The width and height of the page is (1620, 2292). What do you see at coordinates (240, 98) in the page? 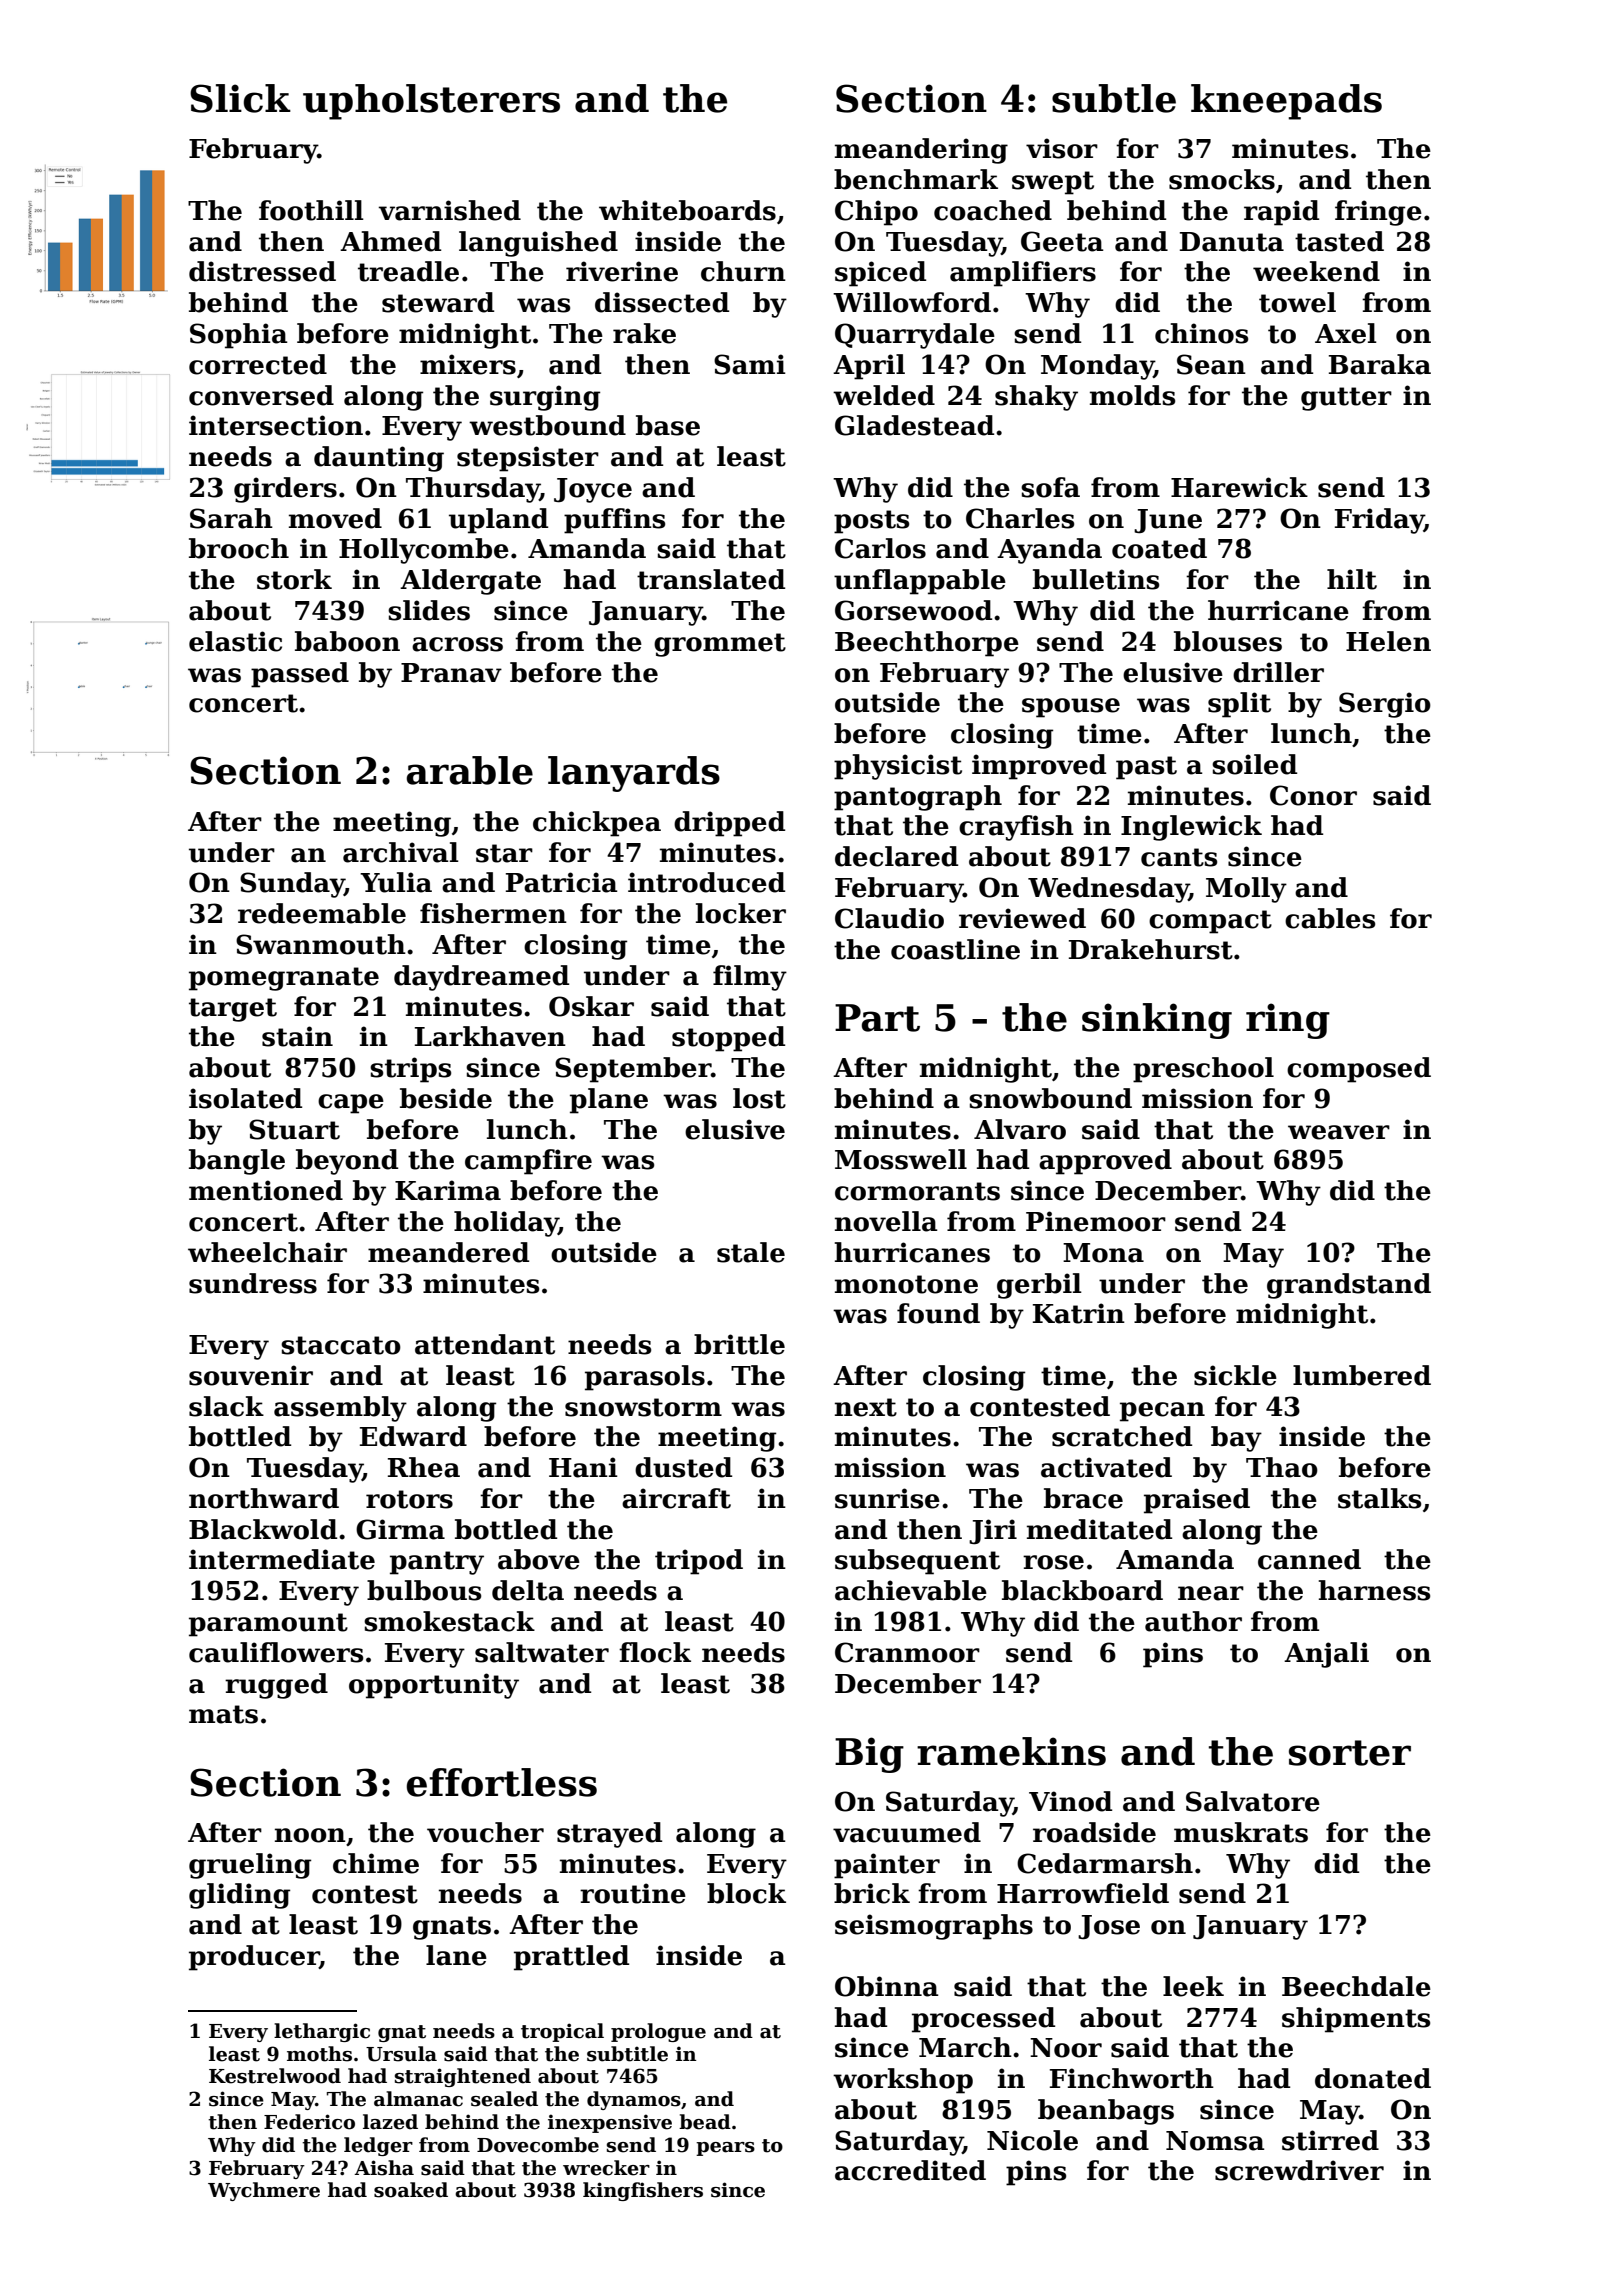
I see `Slick` at bounding box center [240, 98].
